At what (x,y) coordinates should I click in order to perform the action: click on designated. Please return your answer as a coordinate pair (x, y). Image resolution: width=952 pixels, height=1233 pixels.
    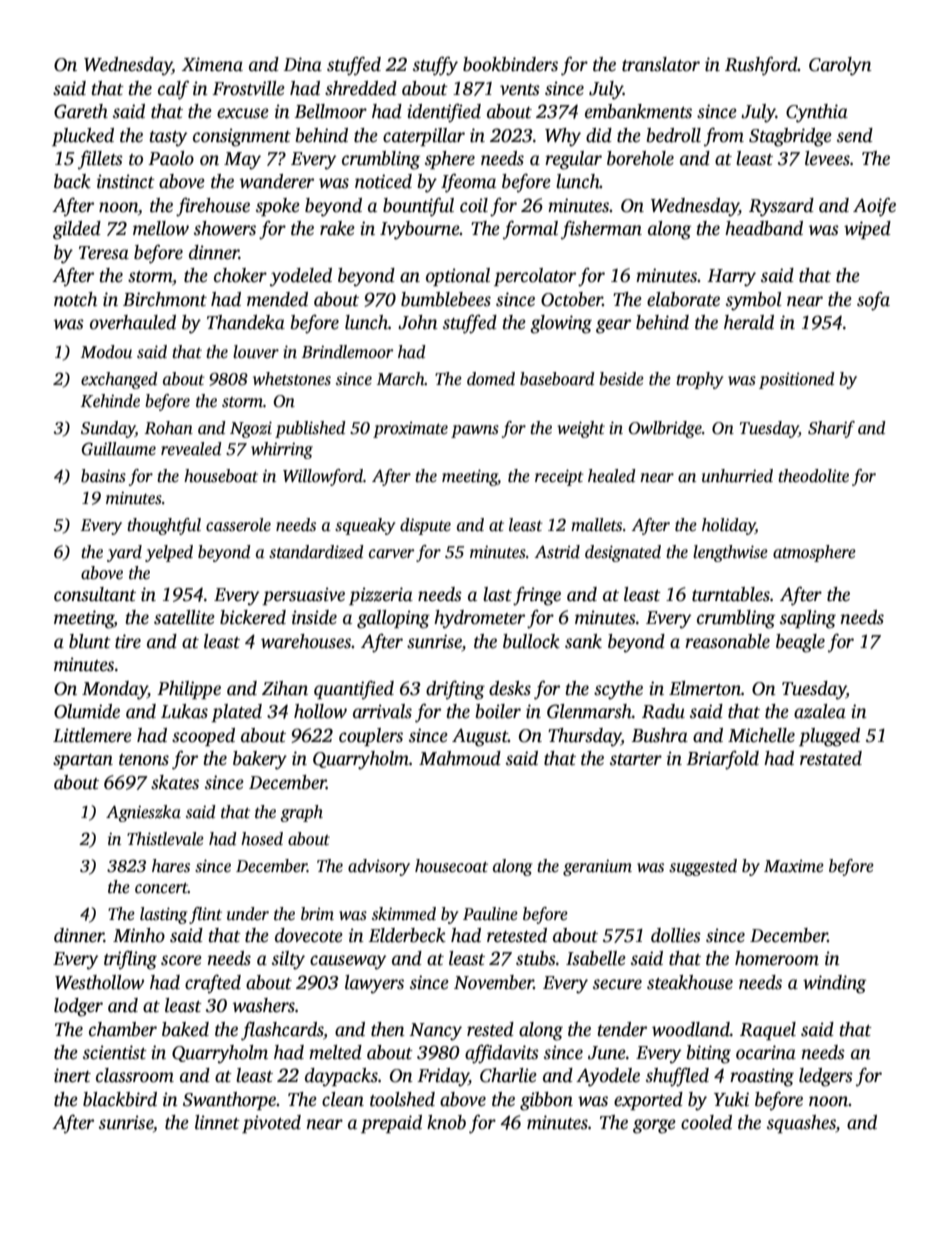
    Looking at the image, I should click on (623, 553).
